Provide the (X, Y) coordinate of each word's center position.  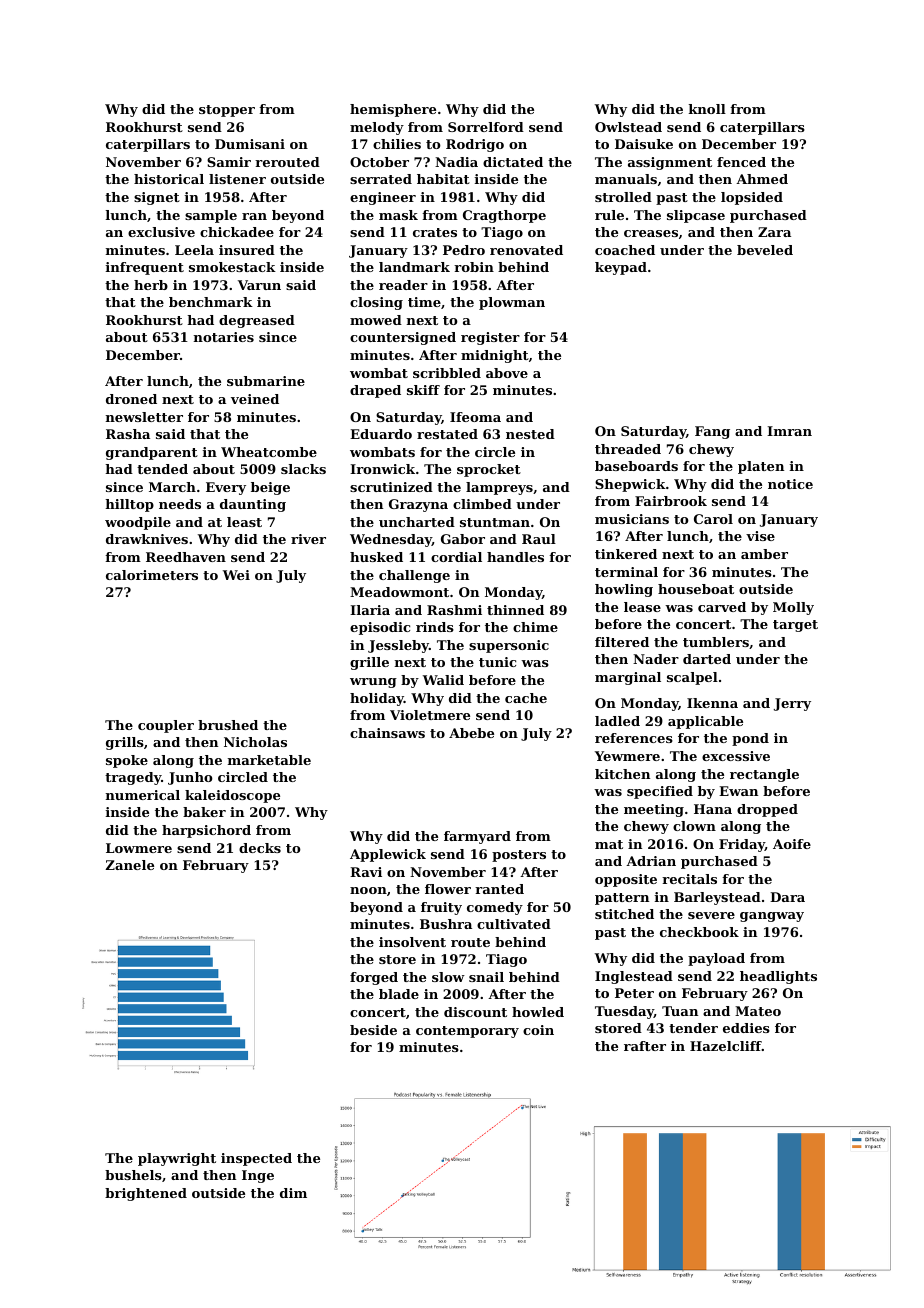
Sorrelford (486, 127)
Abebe (471, 733)
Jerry (792, 704)
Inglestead (634, 977)
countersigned (403, 338)
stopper (227, 111)
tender (693, 1028)
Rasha (128, 434)
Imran (789, 431)
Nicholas (255, 742)
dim (293, 1193)
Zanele (129, 865)
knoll (707, 109)
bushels (133, 1175)
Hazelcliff (726, 1046)
